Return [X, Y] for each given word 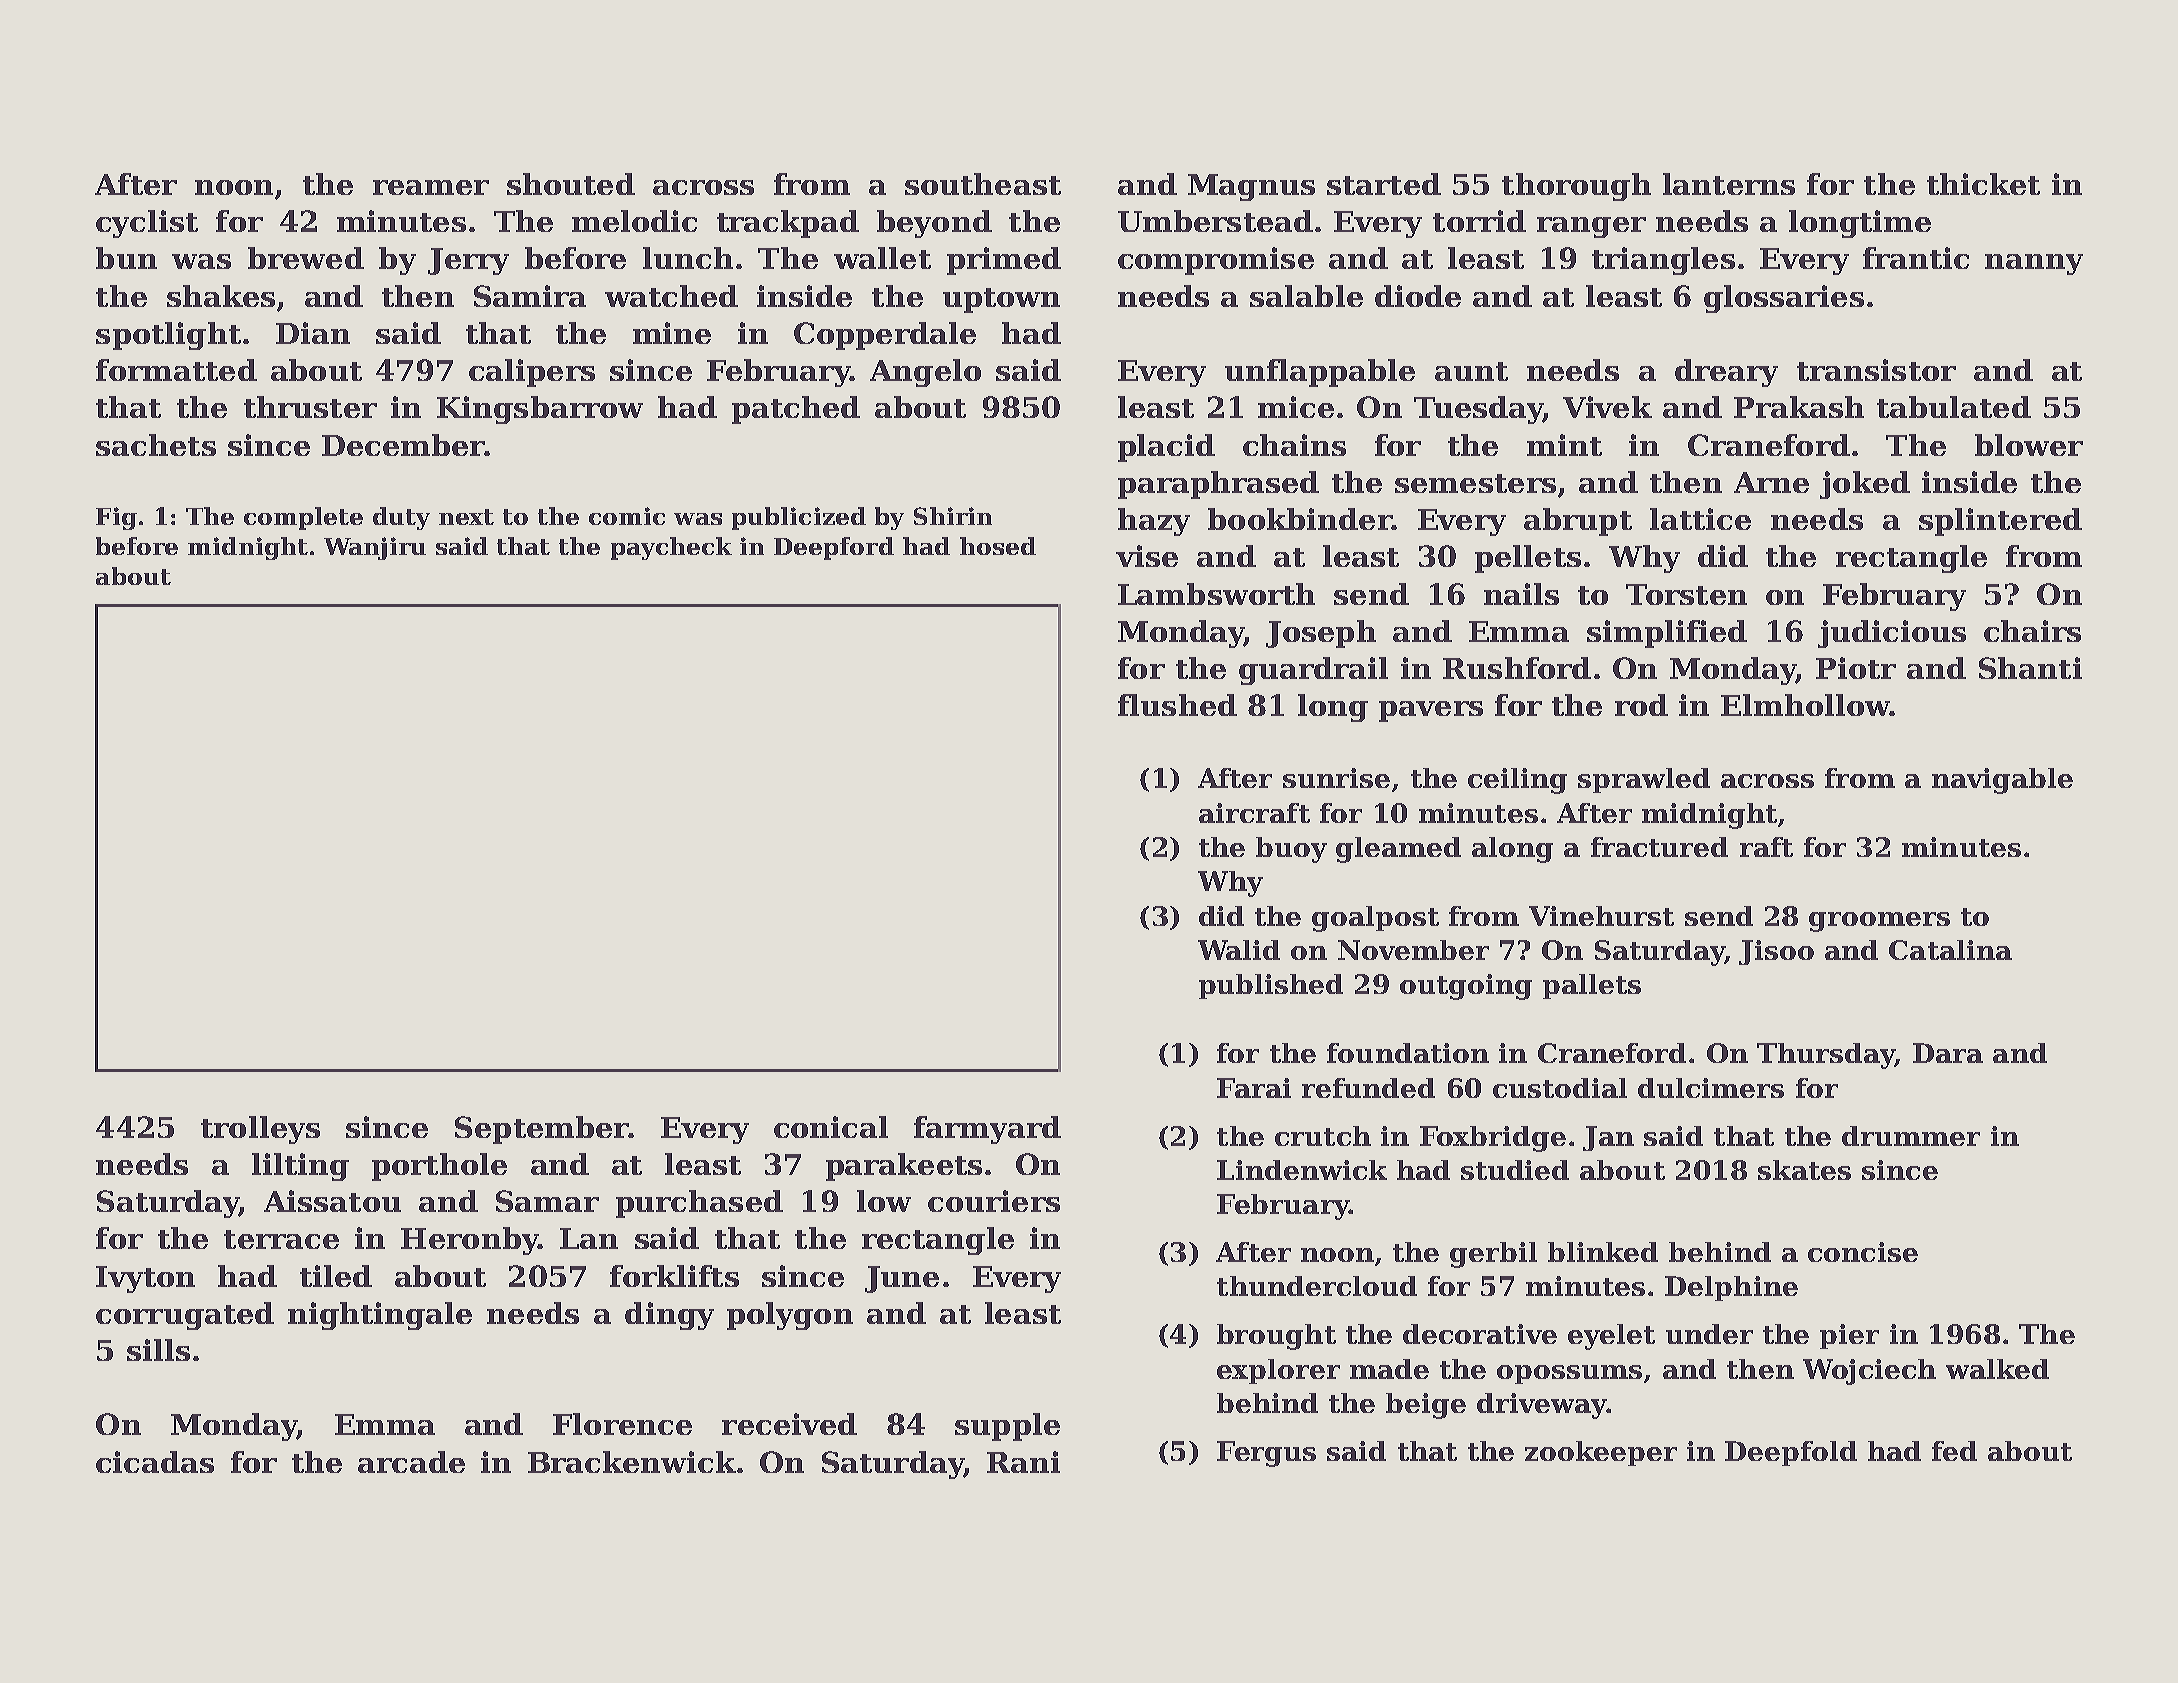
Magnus [1251, 187]
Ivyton [145, 1279]
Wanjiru [375, 548]
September [542, 1130]
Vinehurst [1601, 916]
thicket [1983, 184]
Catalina [1950, 950]
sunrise [1336, 778]
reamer [431, 187]
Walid [1239, 950]
